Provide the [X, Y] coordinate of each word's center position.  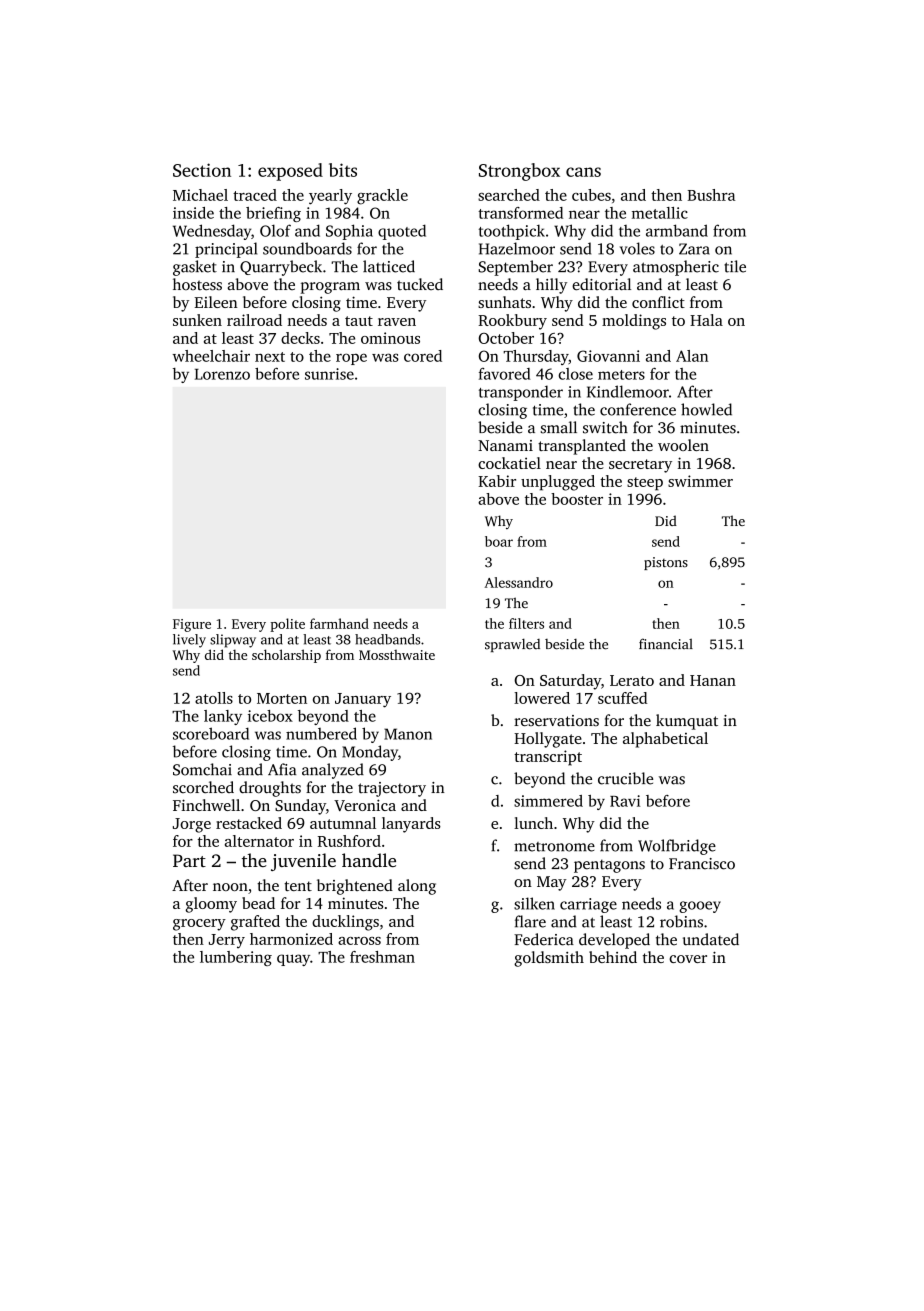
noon [230, 887]
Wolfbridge [677, 847]
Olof [275, 230]
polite [287, 625]
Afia [282, 769]
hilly [551, 286]
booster [577, 499]
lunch [533, 823]
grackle [382, 197]
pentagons [609, 866]
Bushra [711, 195]
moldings [634, 322]
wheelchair [211, 356]
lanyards [411, 825]
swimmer [700, 481]
